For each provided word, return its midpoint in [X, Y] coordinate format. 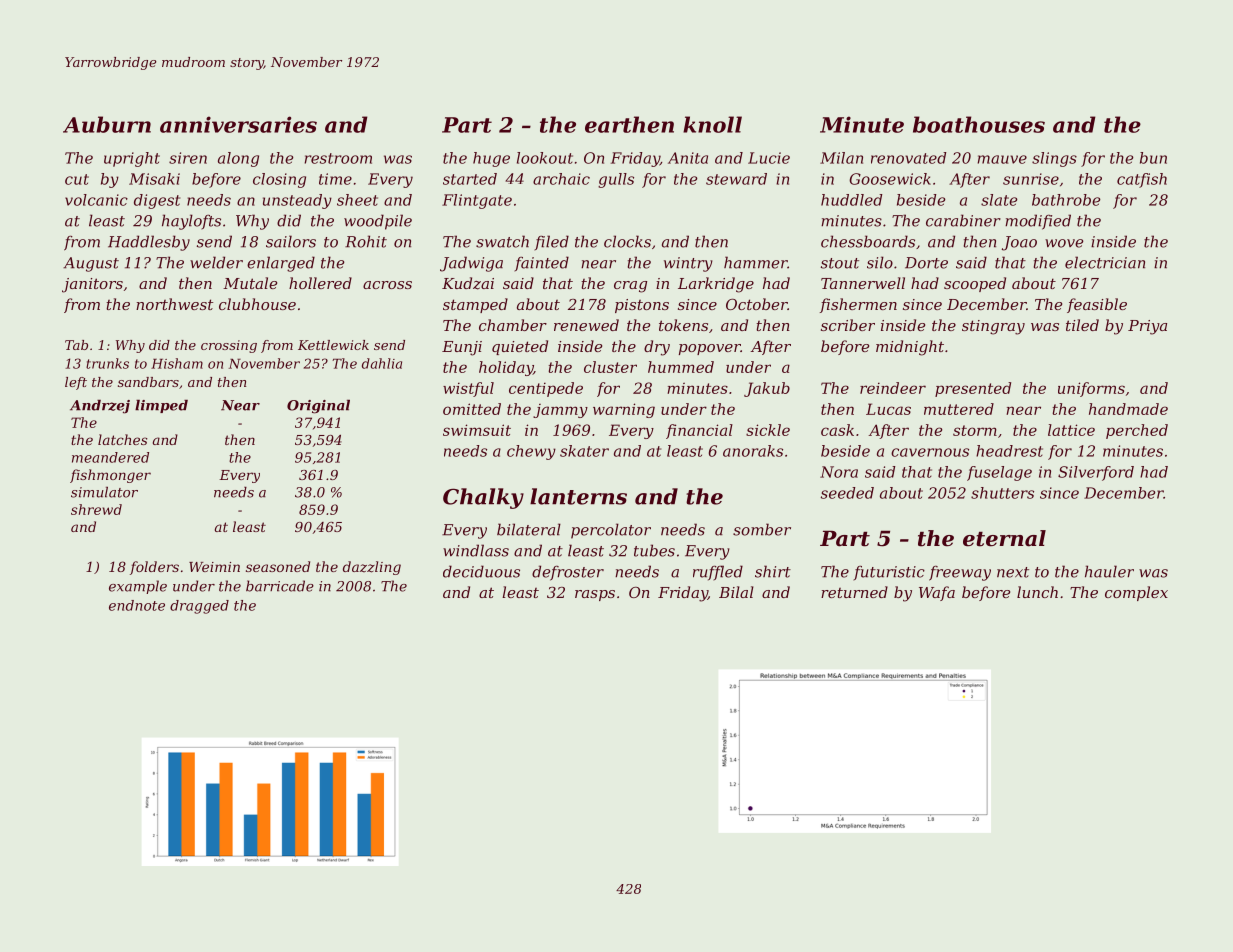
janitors [92, 285]
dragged [199, 607]
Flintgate [477, 201]
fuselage [999, 473]
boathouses [979, 124]
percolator [611, 531]
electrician [1105, 262]
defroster [568, 573]
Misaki [154, 179]
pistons [642, 306]
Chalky [483, 498]
